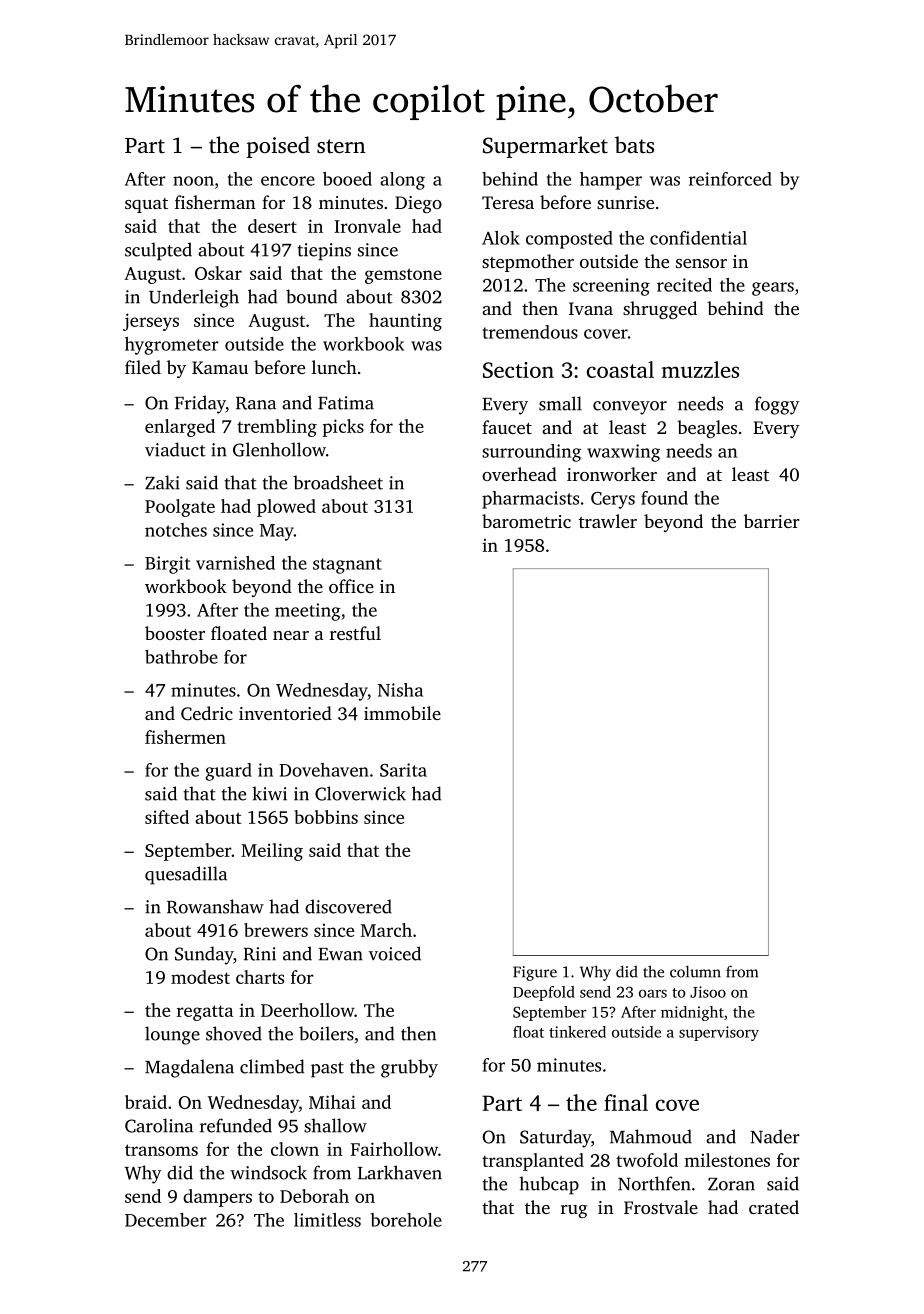 This page has height=1314, width=924. I want to click on bats, so click(634, 144).
